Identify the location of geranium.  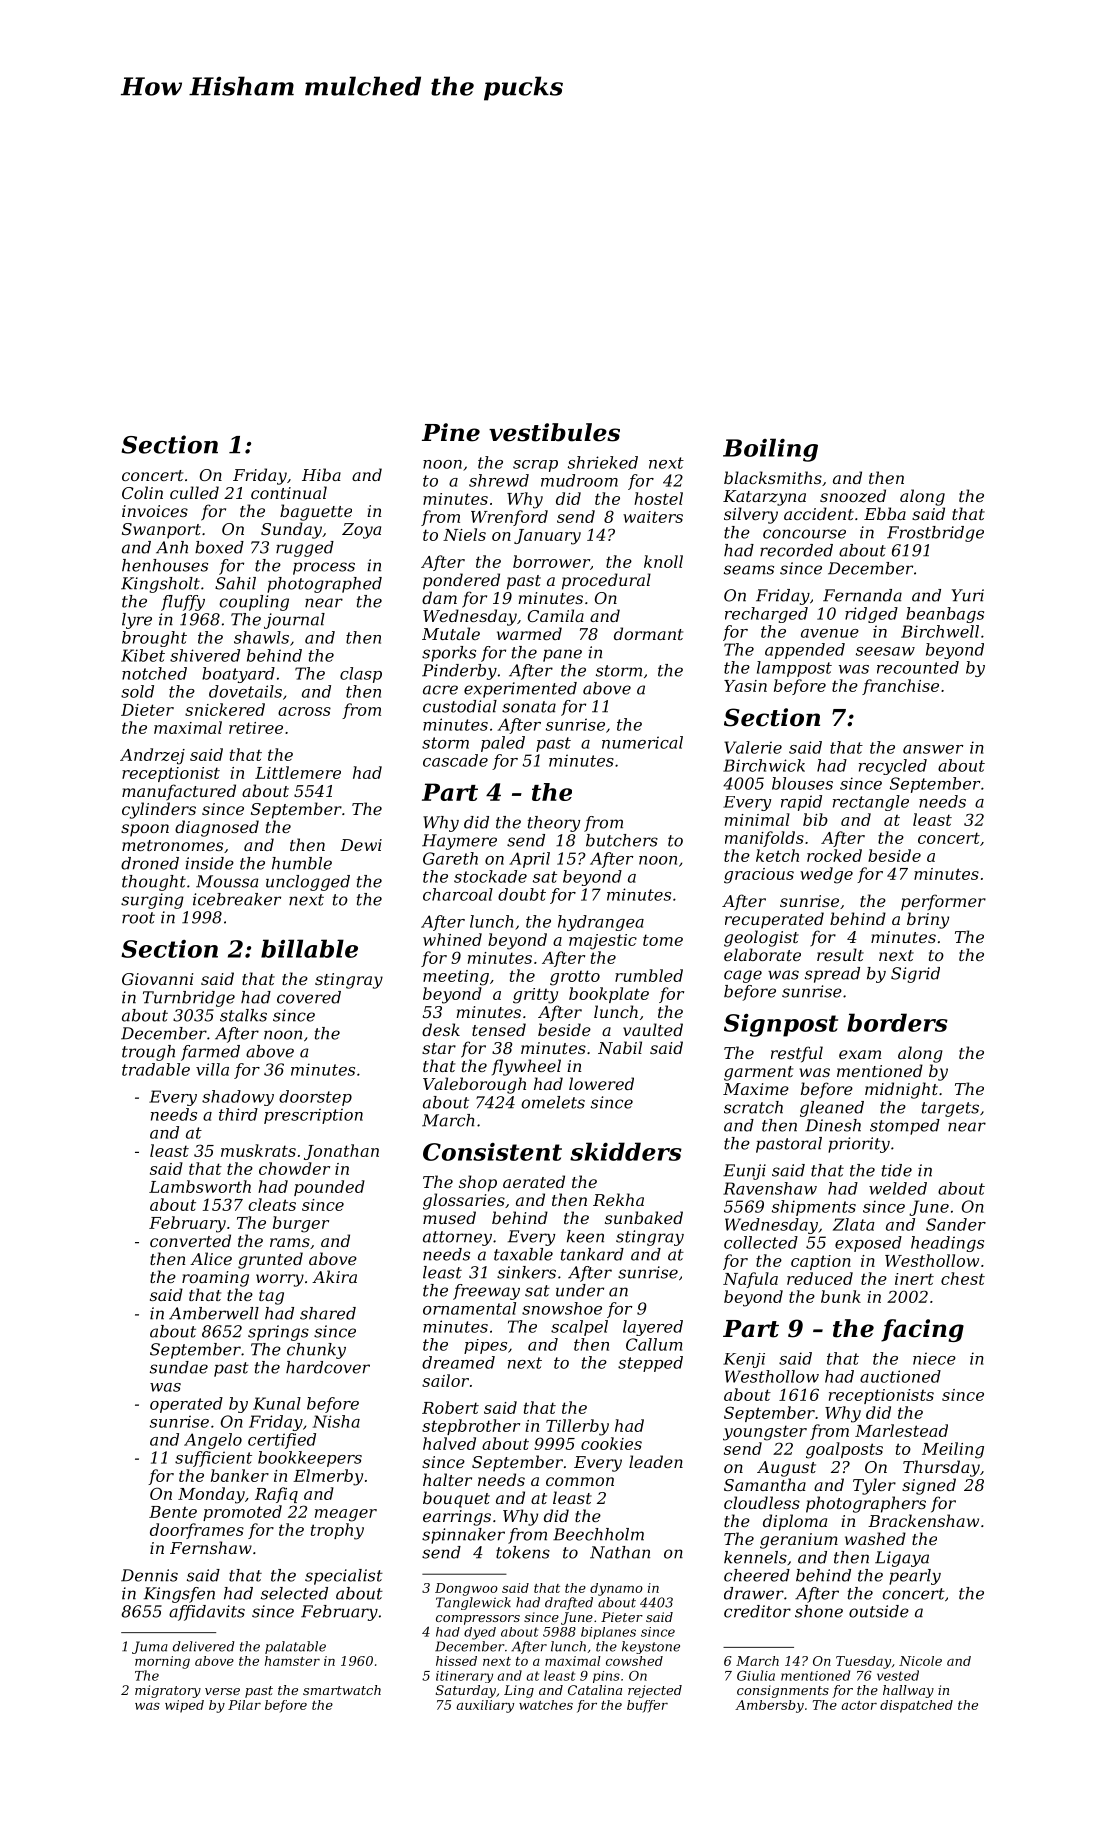
(799, 1541).
